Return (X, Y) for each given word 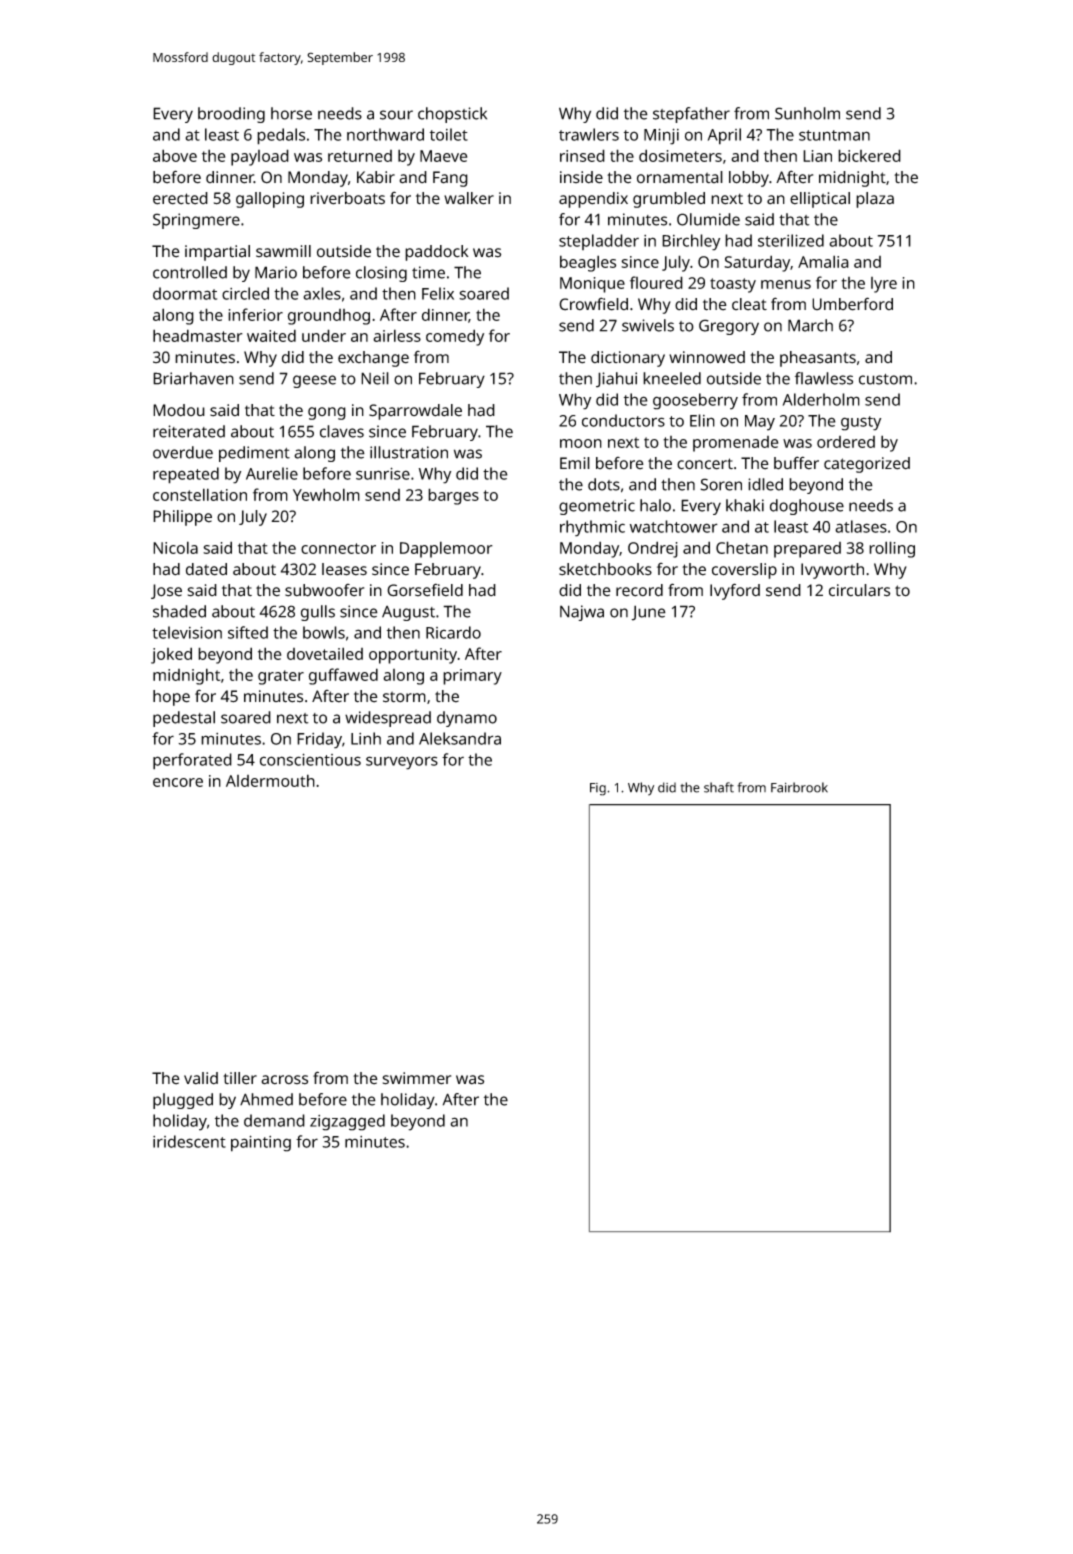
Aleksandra (460, 738)
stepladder (599, 242)
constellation (200, 494)
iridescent (189, 1141)
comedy (455, 337)
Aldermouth (270, 780)
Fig (598, 789)
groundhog (329, 317)
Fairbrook (799, 787)
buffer (796, 463)
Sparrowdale (415, 412)
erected (180, 198)
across (284, 1080)
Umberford (852, 304)
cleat (749, 304)
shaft (719, 787)
